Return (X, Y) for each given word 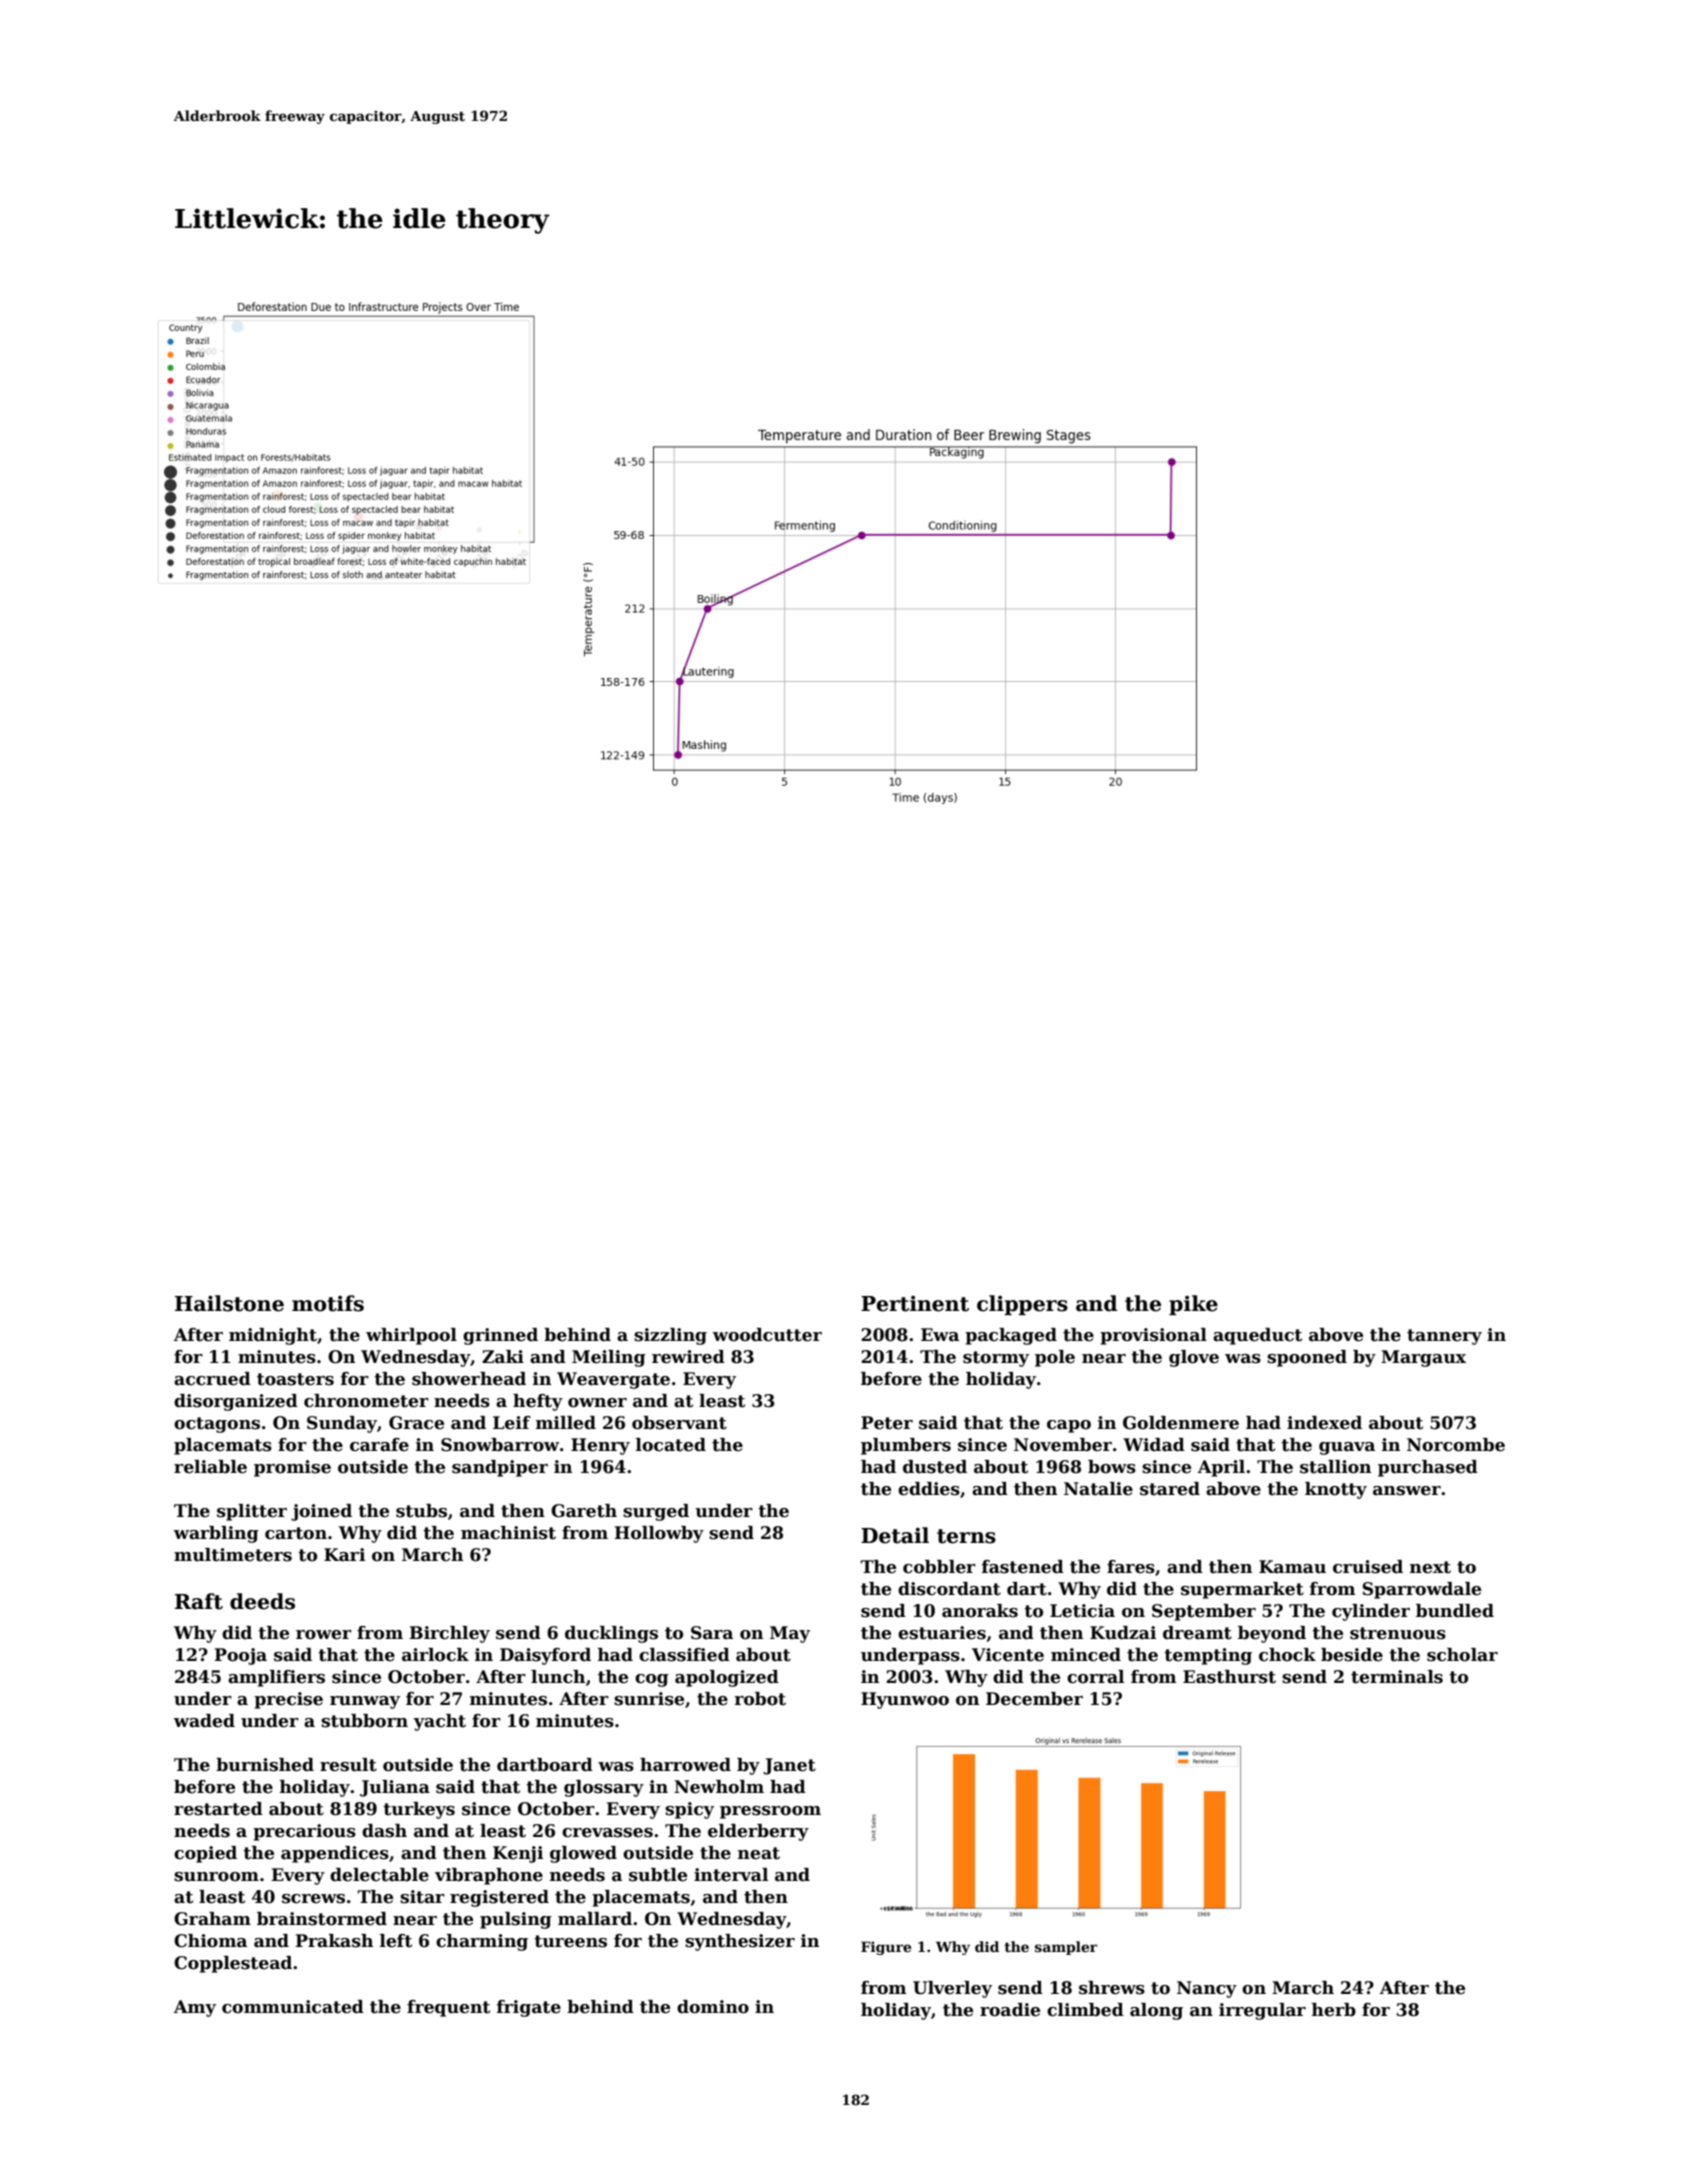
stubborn (364, 1721)
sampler (1066, 1948)
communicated (293, 2007)
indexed (1324, 1423)
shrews (1112, 1988)
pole (1055, 1358)
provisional (1153, 1336)
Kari (344, 1555)
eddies (929, 1489)
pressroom (770, 1812)
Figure (886, 1948)
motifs (328, 1303)
